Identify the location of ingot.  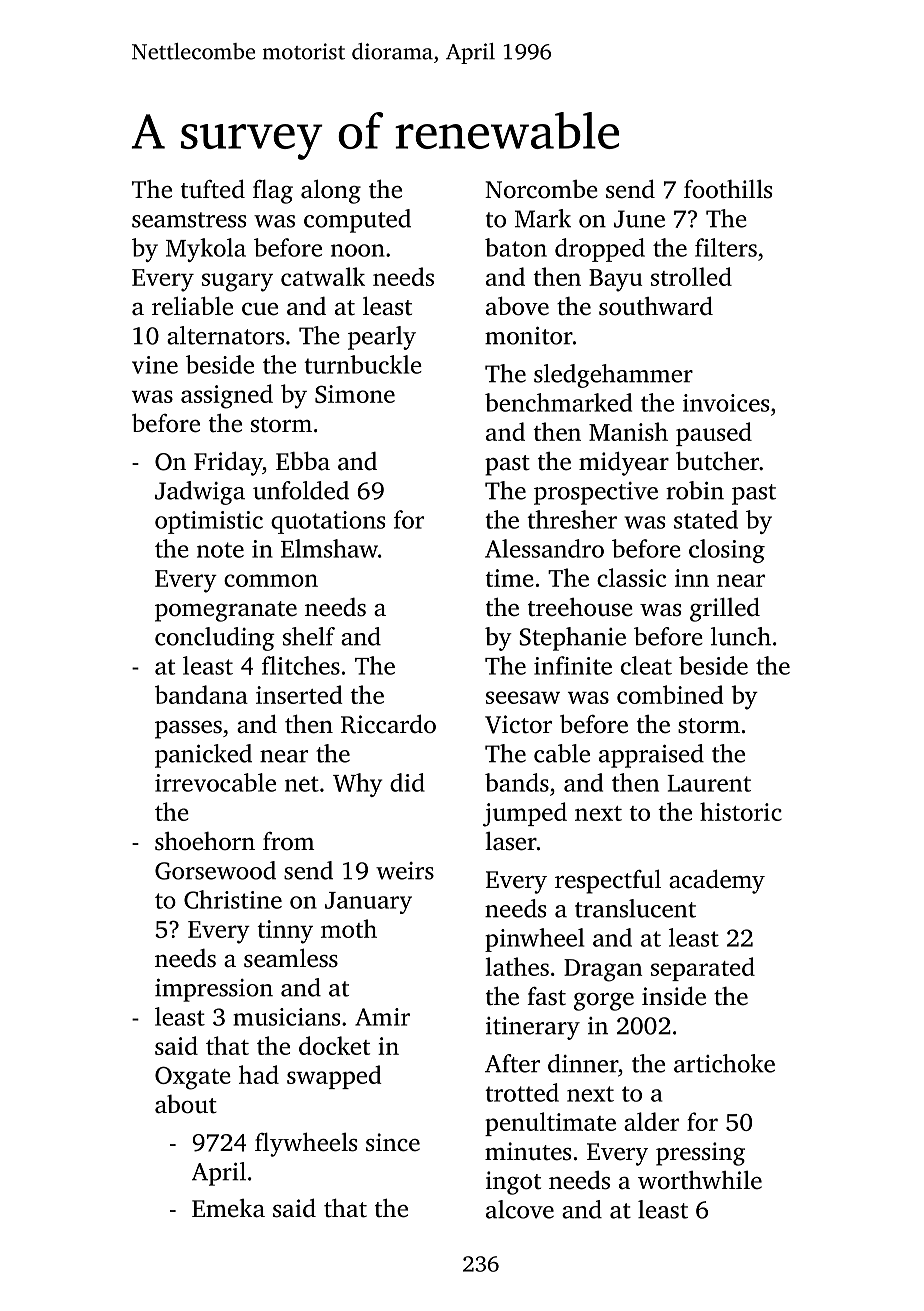
(513, 1183).
